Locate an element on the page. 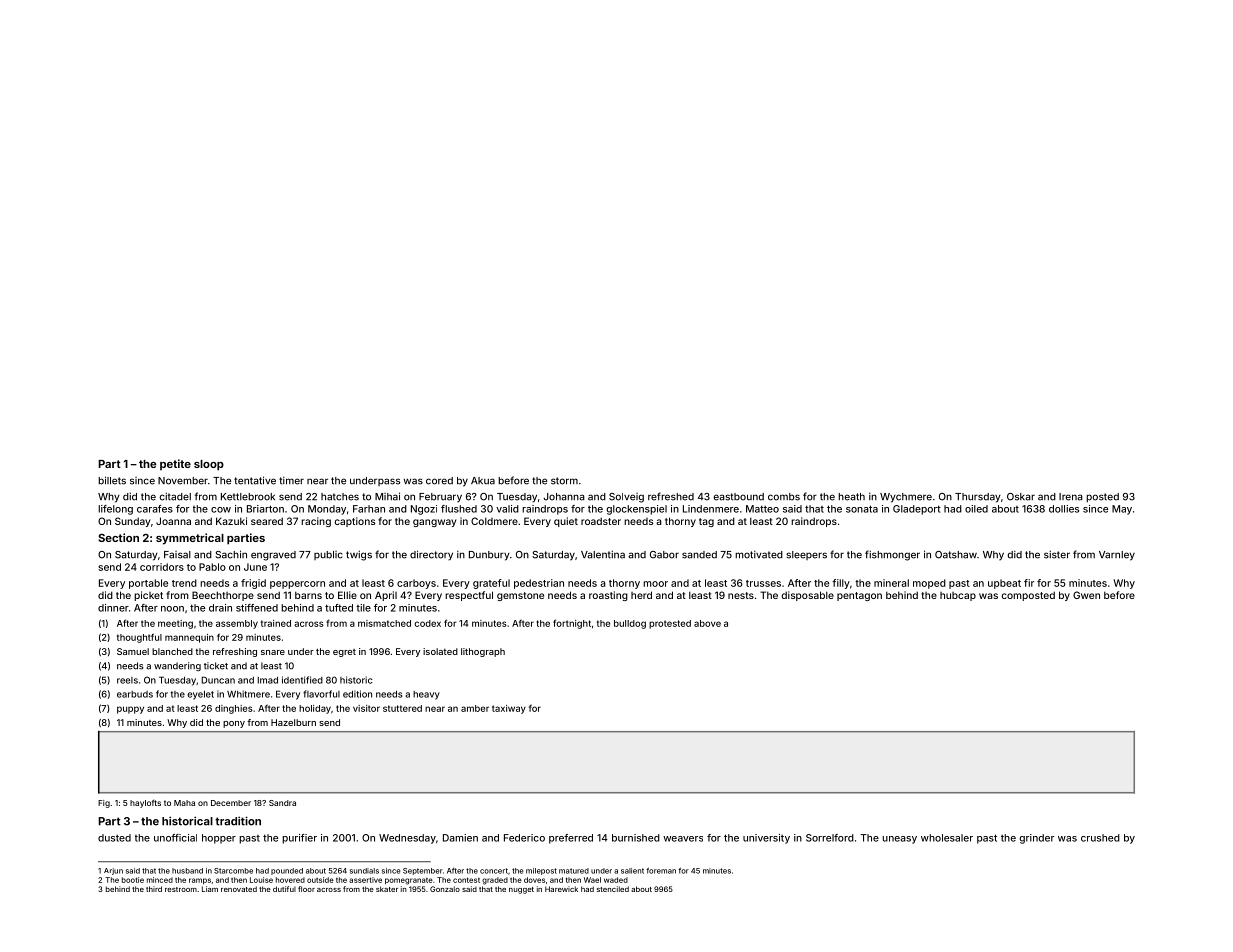  Sandra is located at coordinates (282, 803).
